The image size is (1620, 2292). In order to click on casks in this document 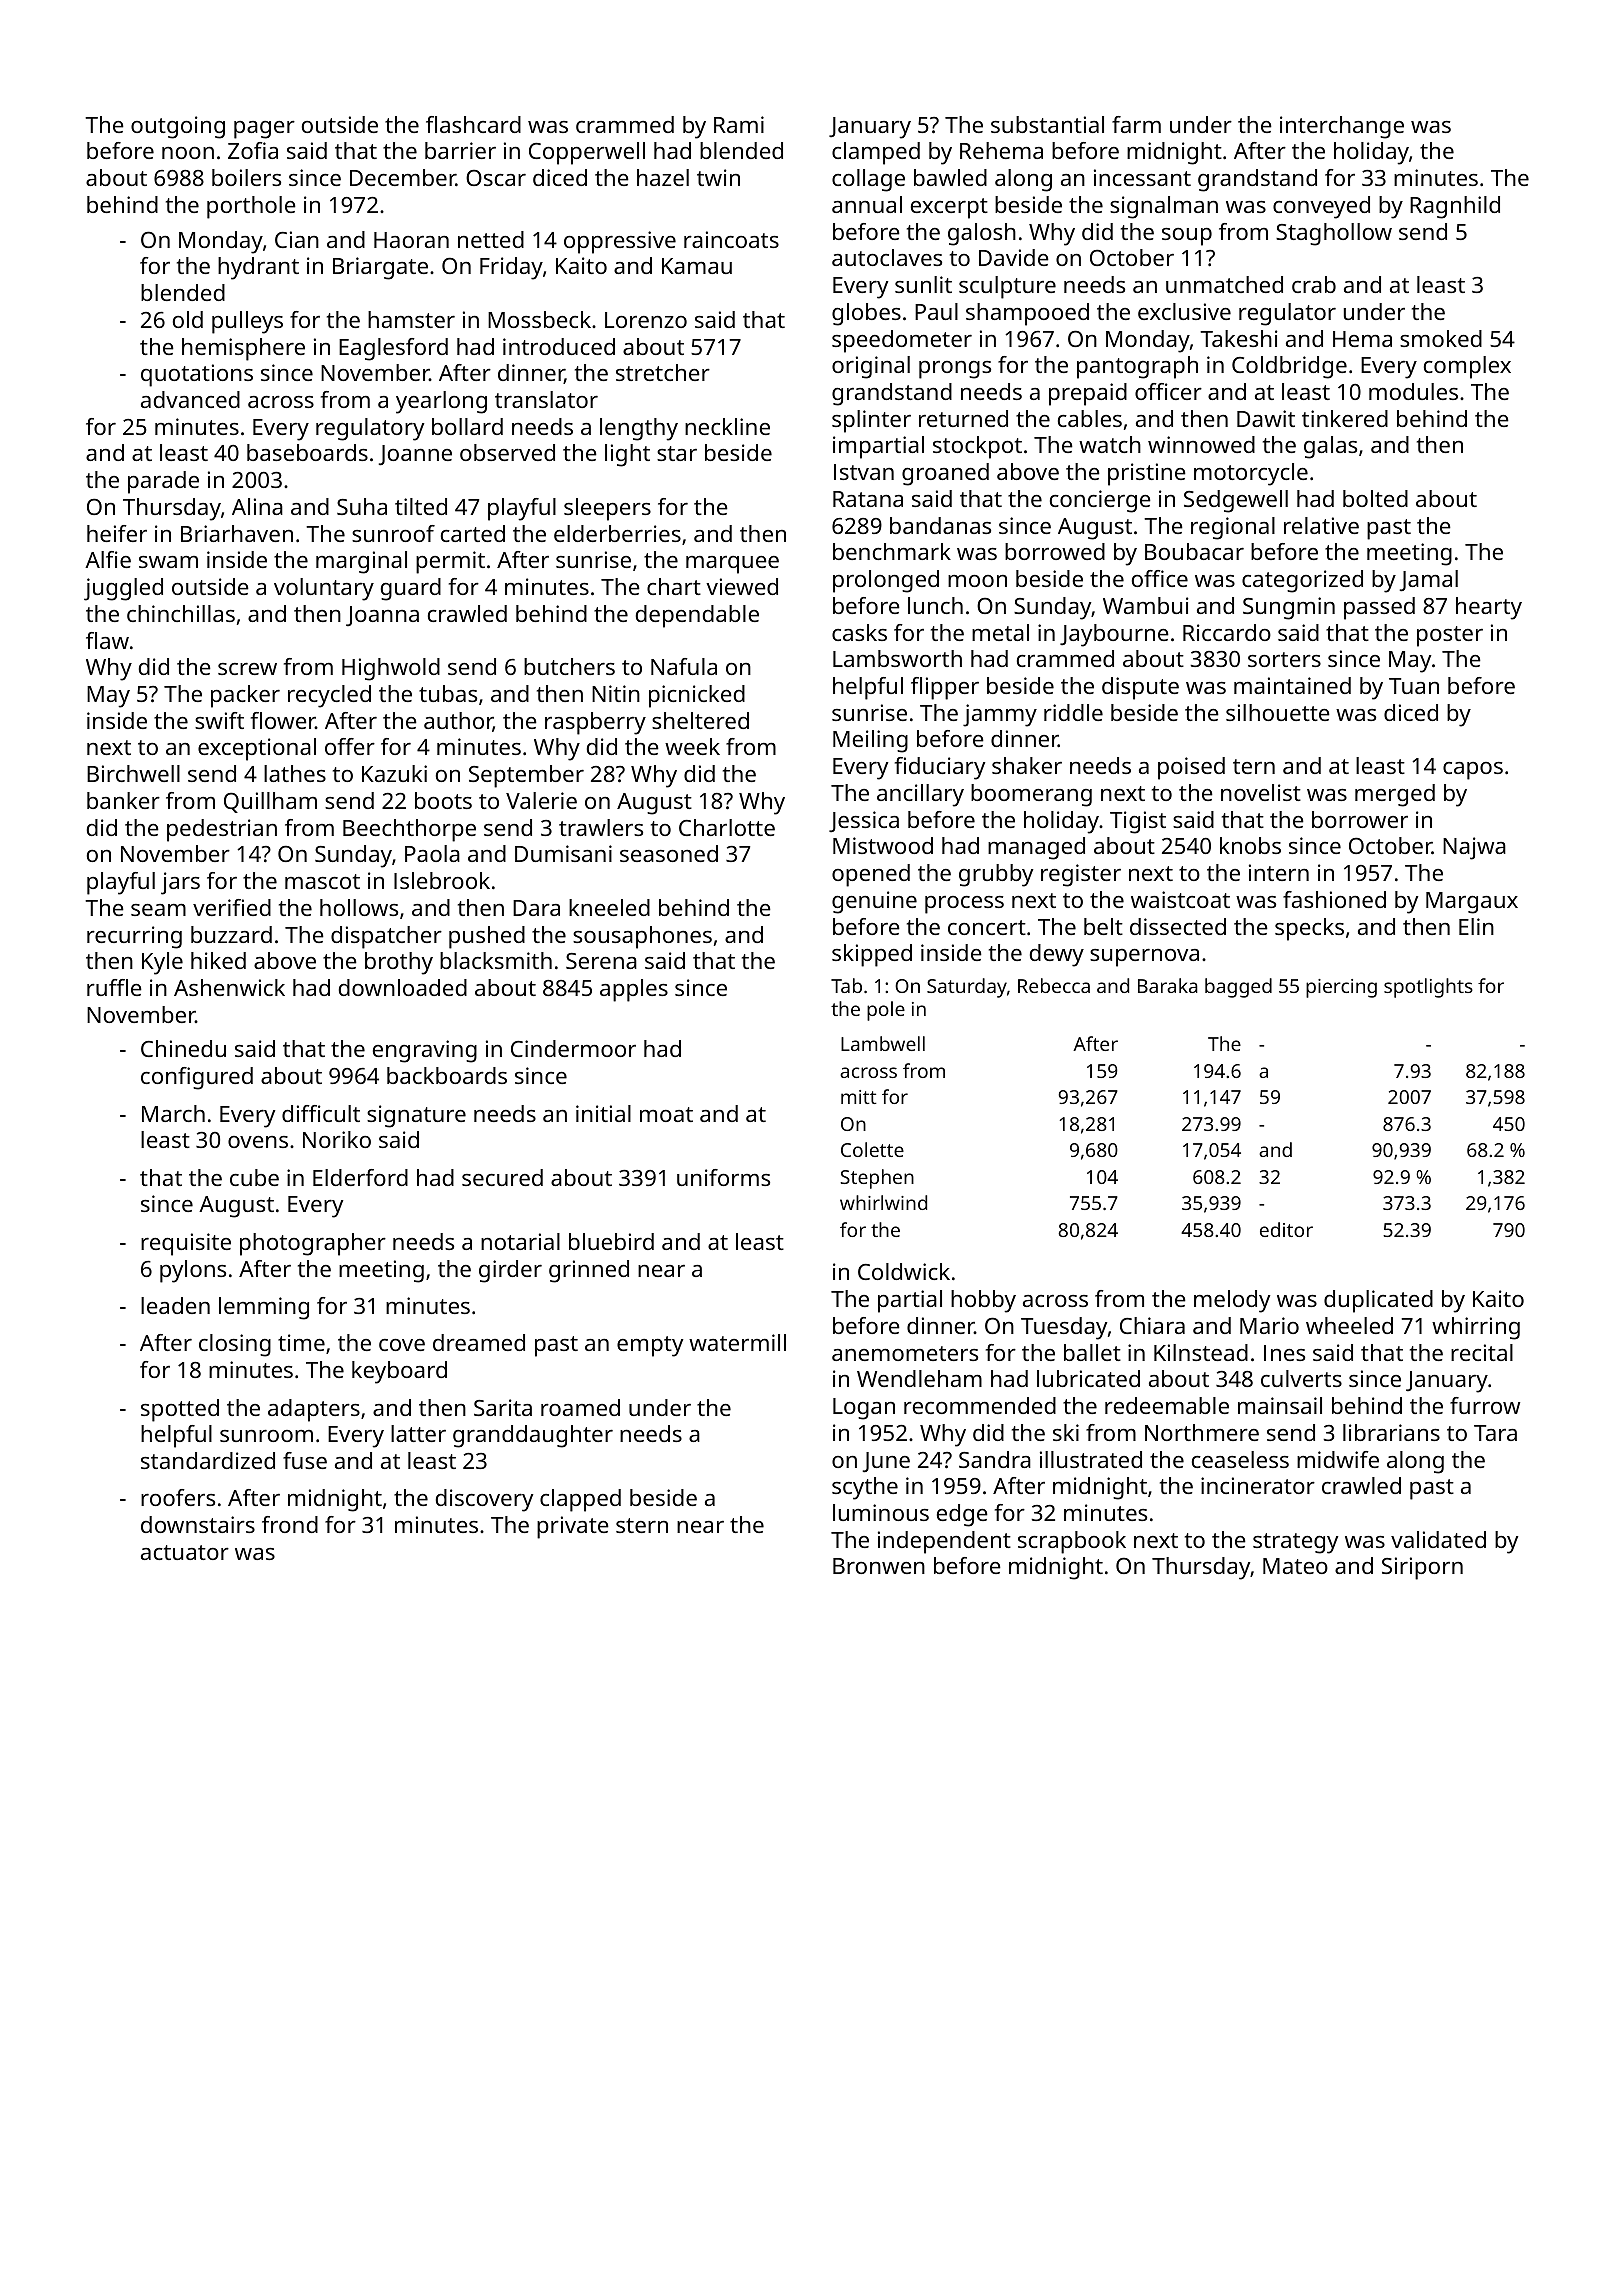, I will do `click(859, 632)`.
